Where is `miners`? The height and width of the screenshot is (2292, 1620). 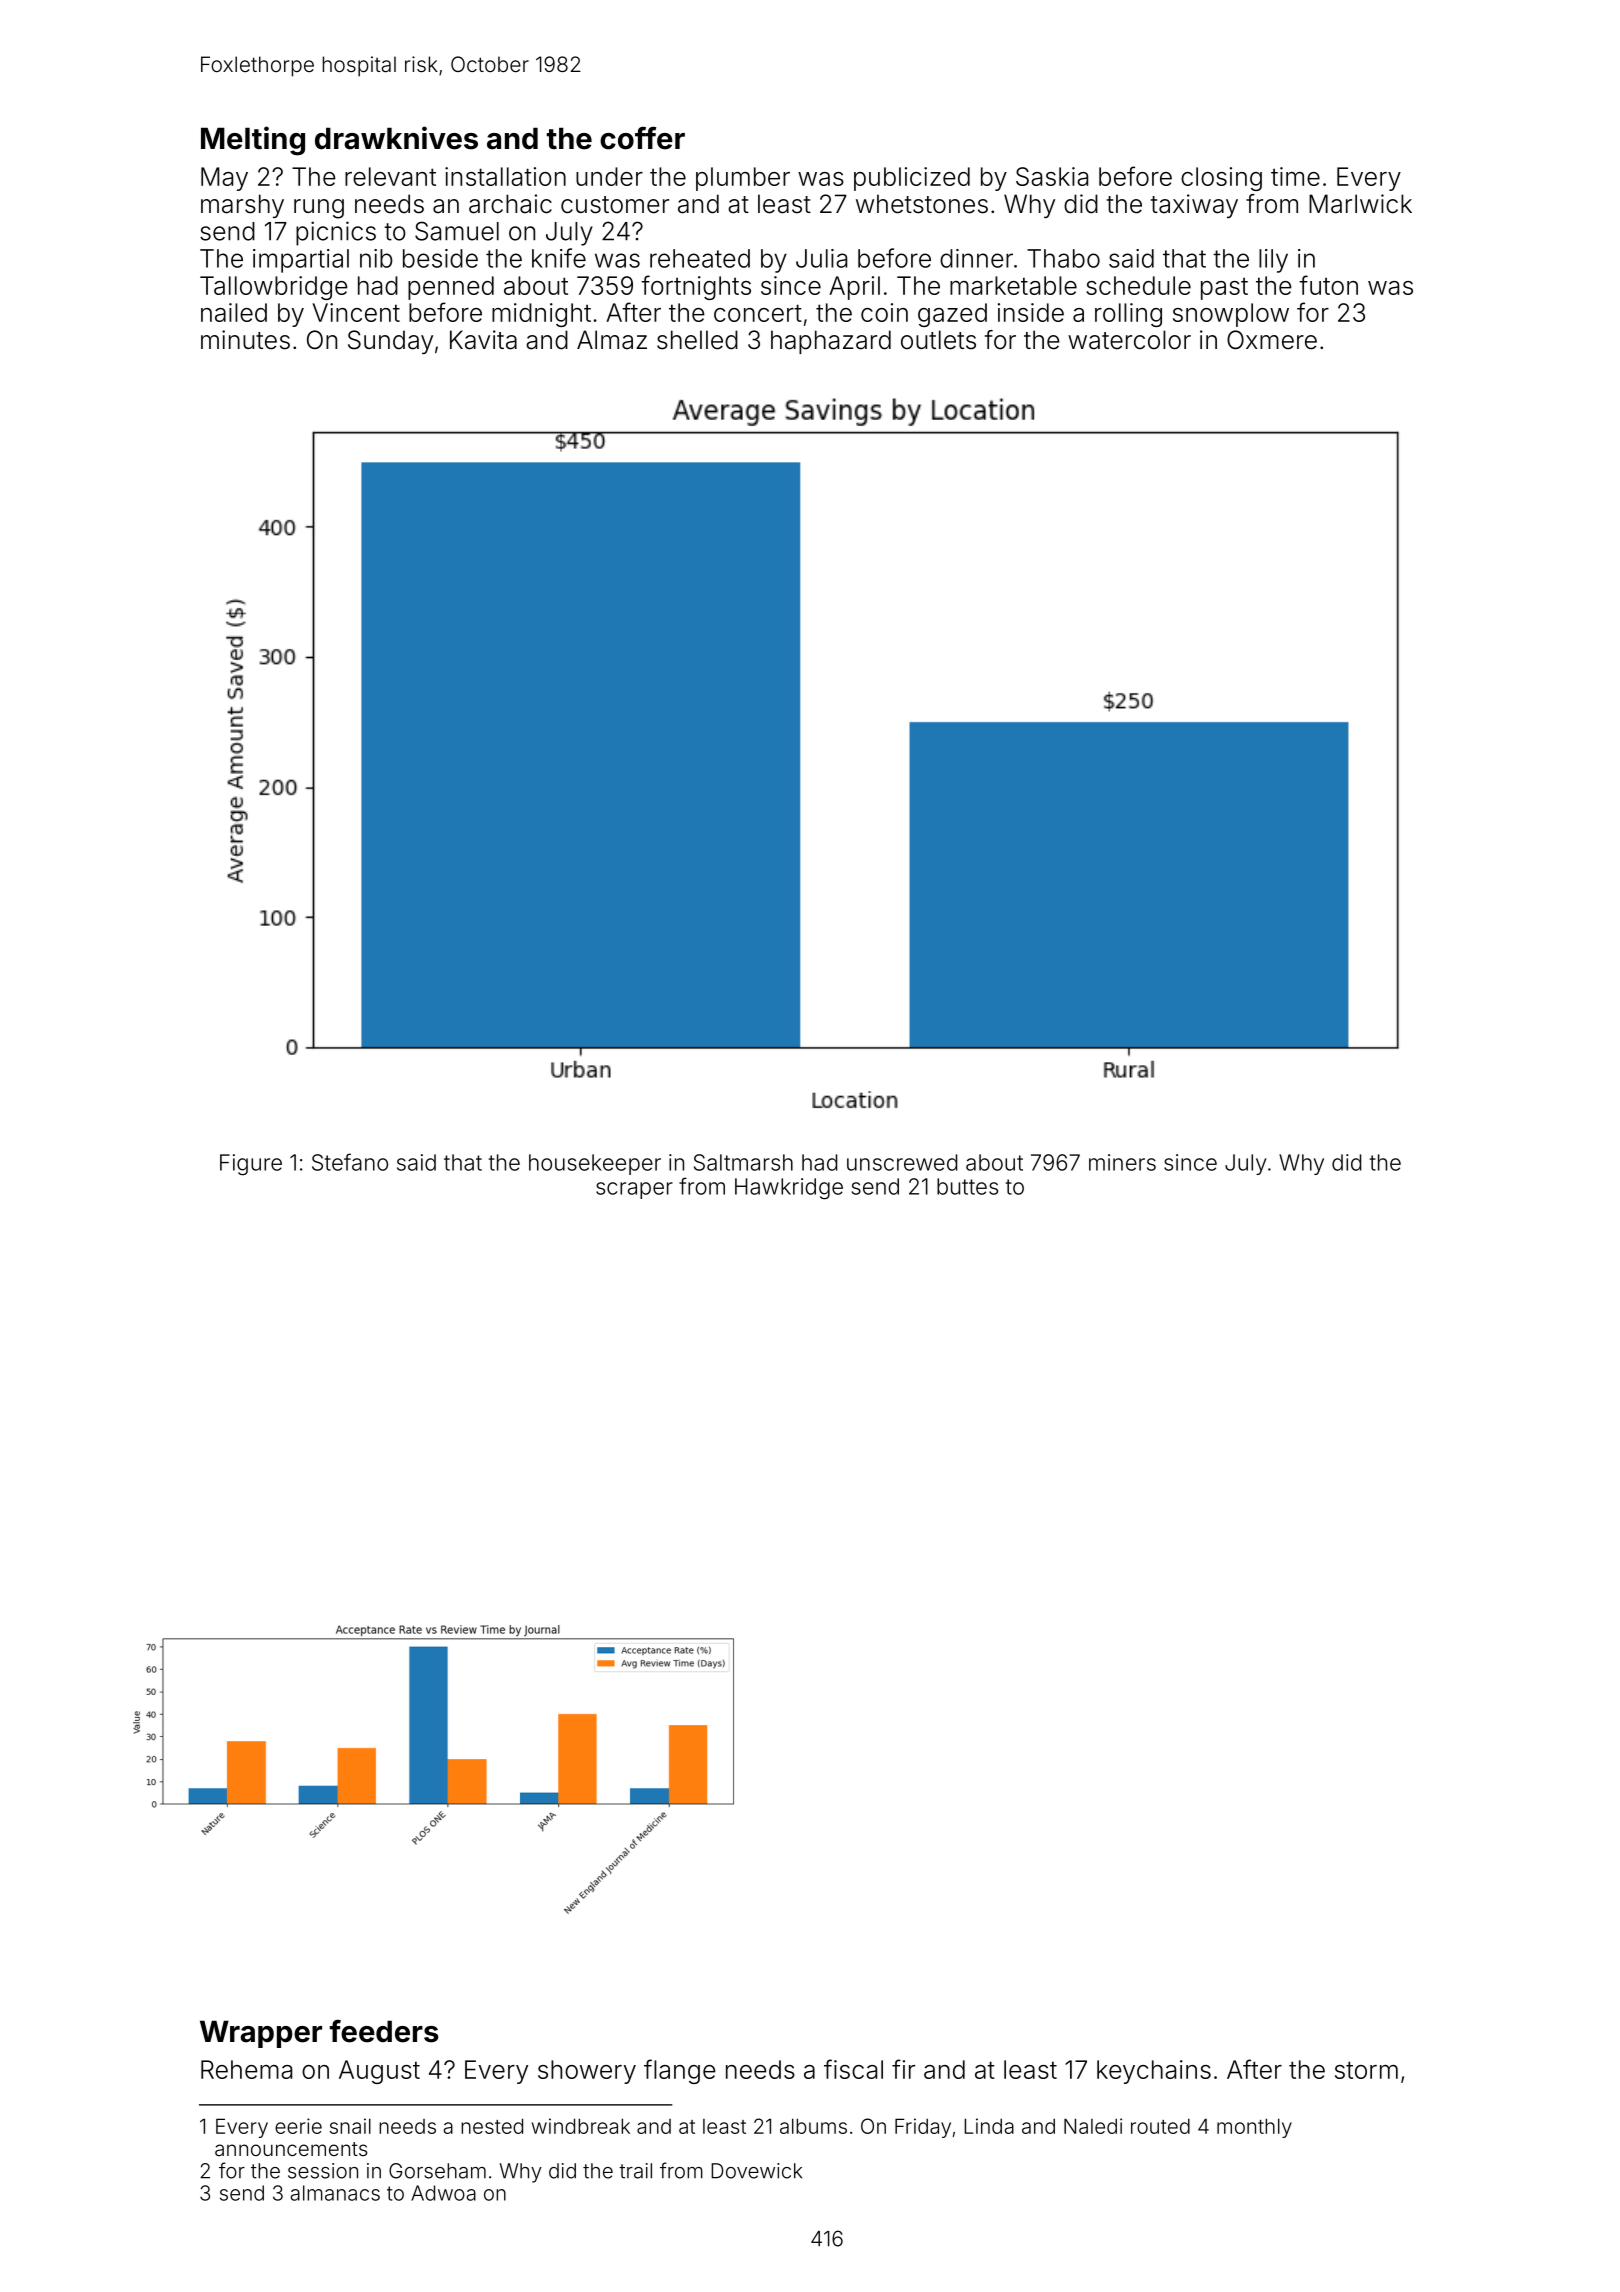 miners is located at coordinates (1122, 1162).
